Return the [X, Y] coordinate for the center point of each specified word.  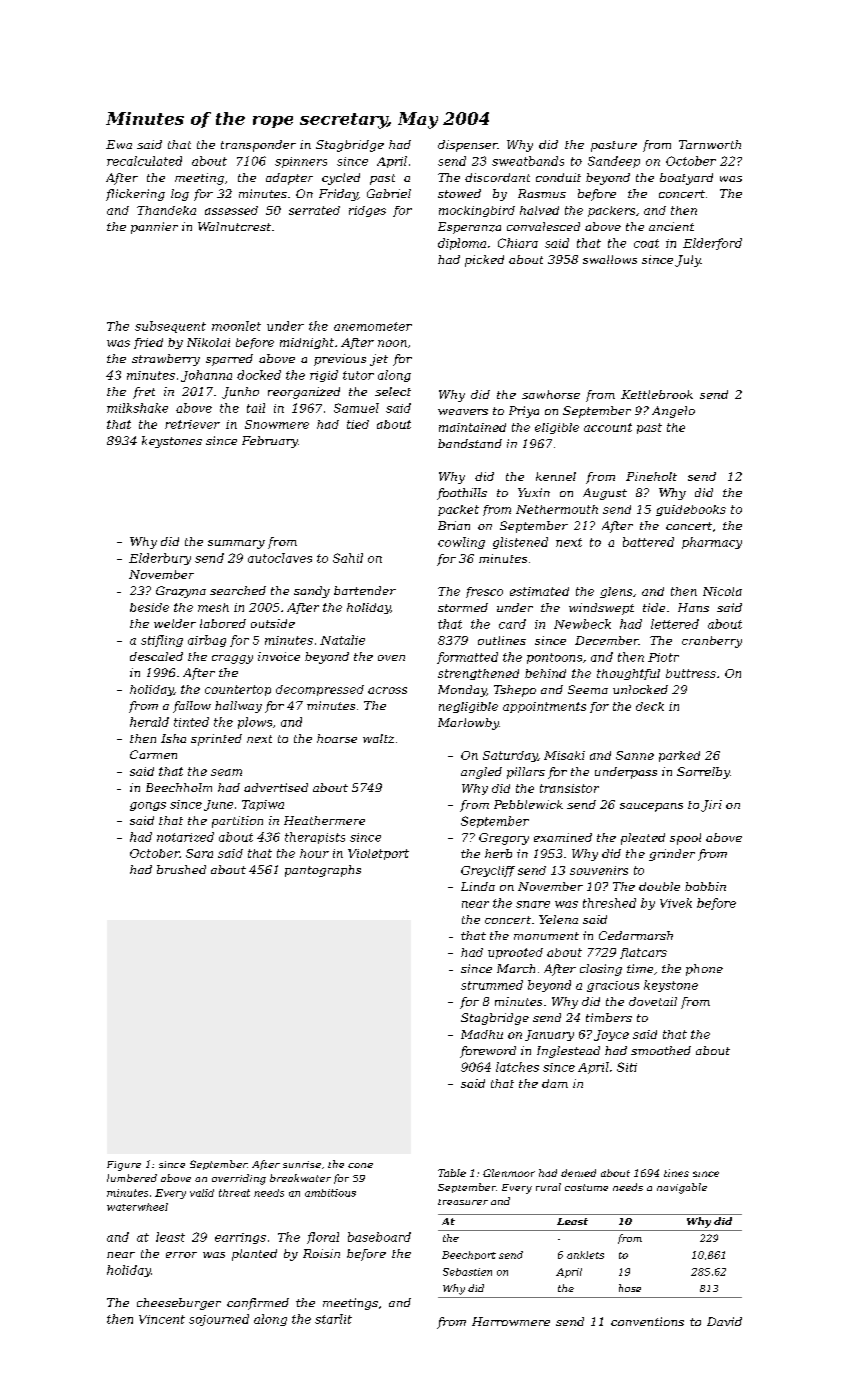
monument [546, 936]
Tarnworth [710, 144]
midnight [307, 343]
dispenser [468, 146]
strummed [492, 985]
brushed [181, 869]
